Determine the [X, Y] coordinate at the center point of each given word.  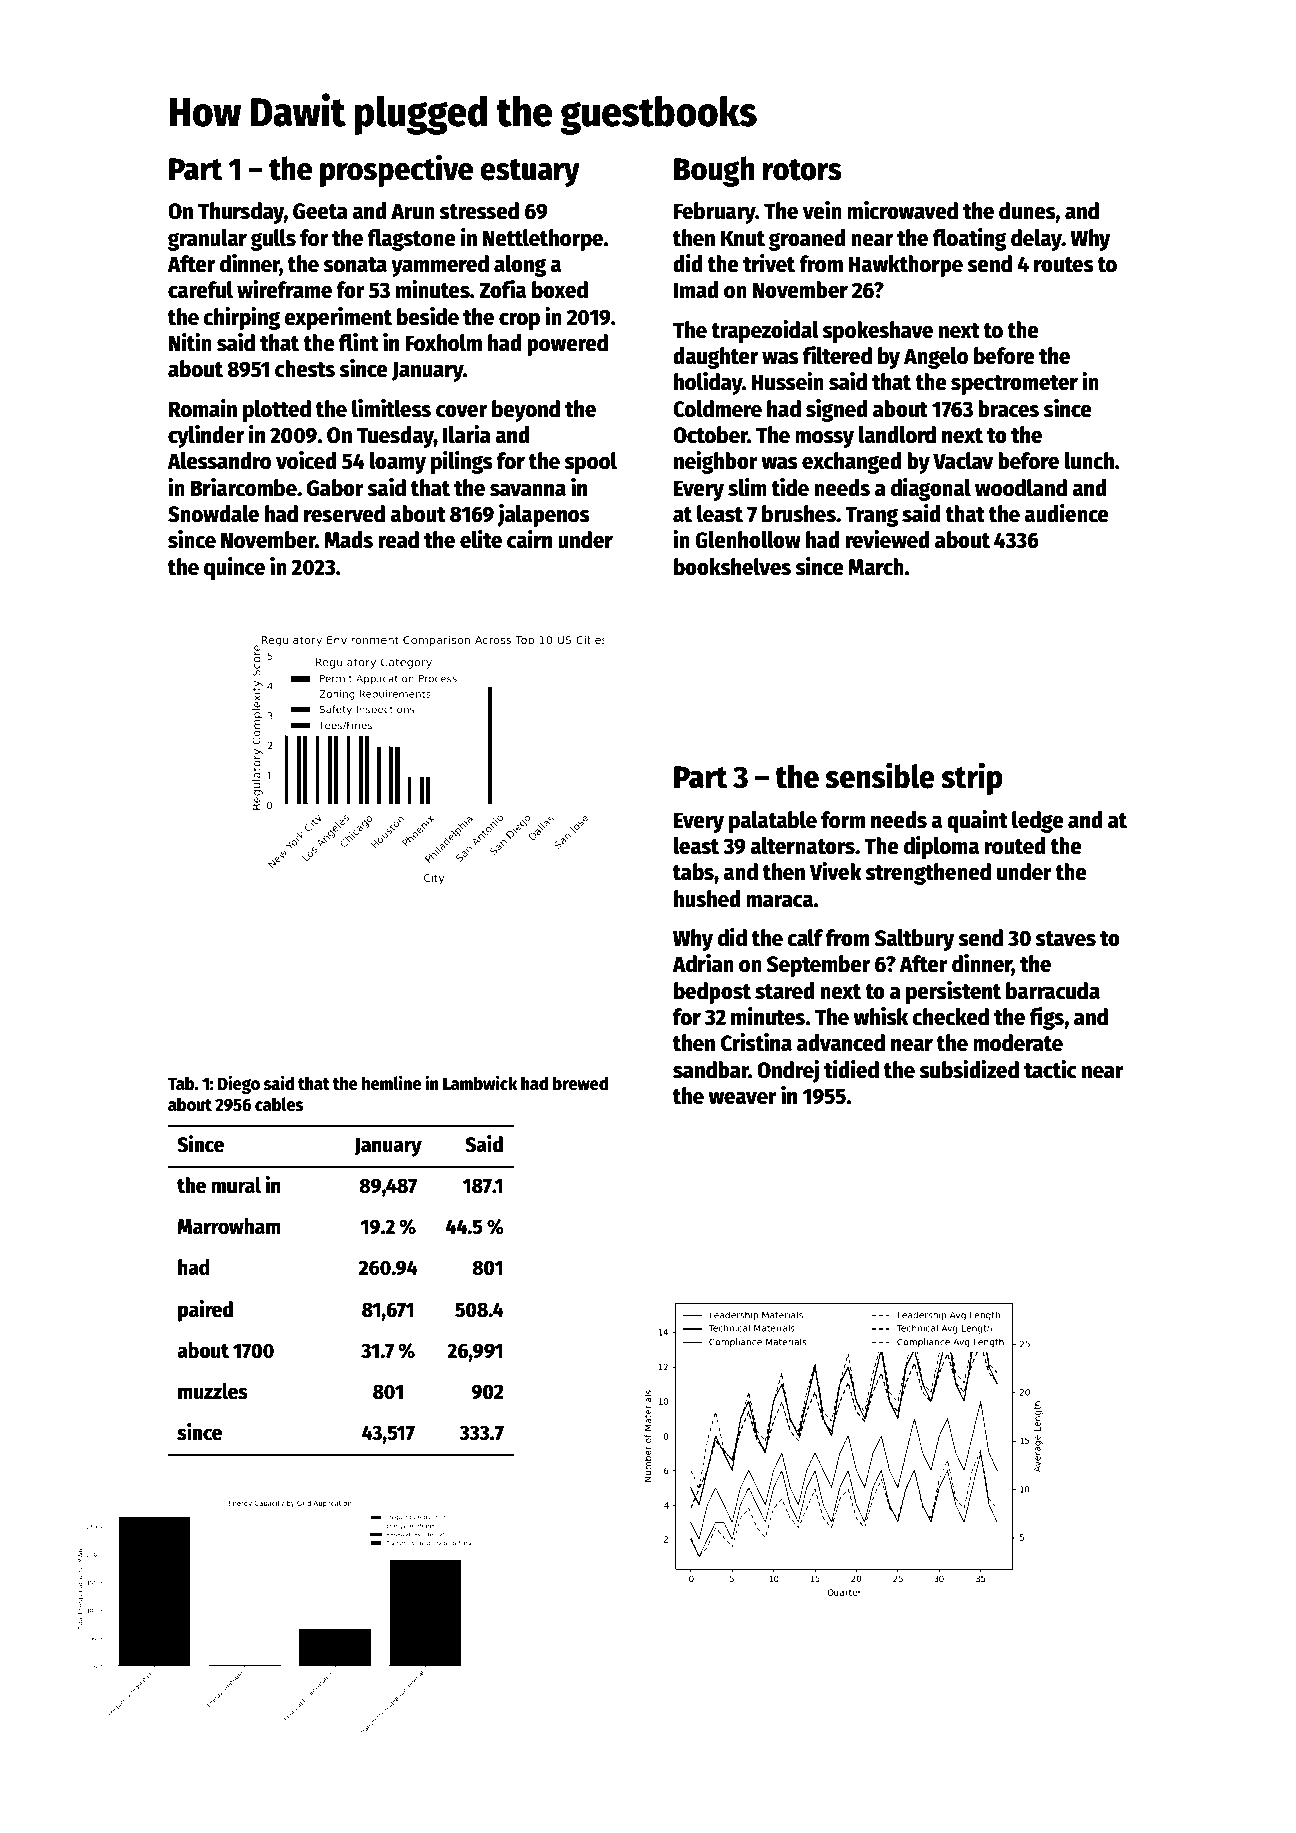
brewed [580, 1083]
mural [236, 1185]
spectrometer [1014, 385]
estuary [530, 173]
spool [590, 463]
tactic [1050, 1069]
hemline [391, 1083]
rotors [802, 170]
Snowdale [213, 514]
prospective [396, 170]
